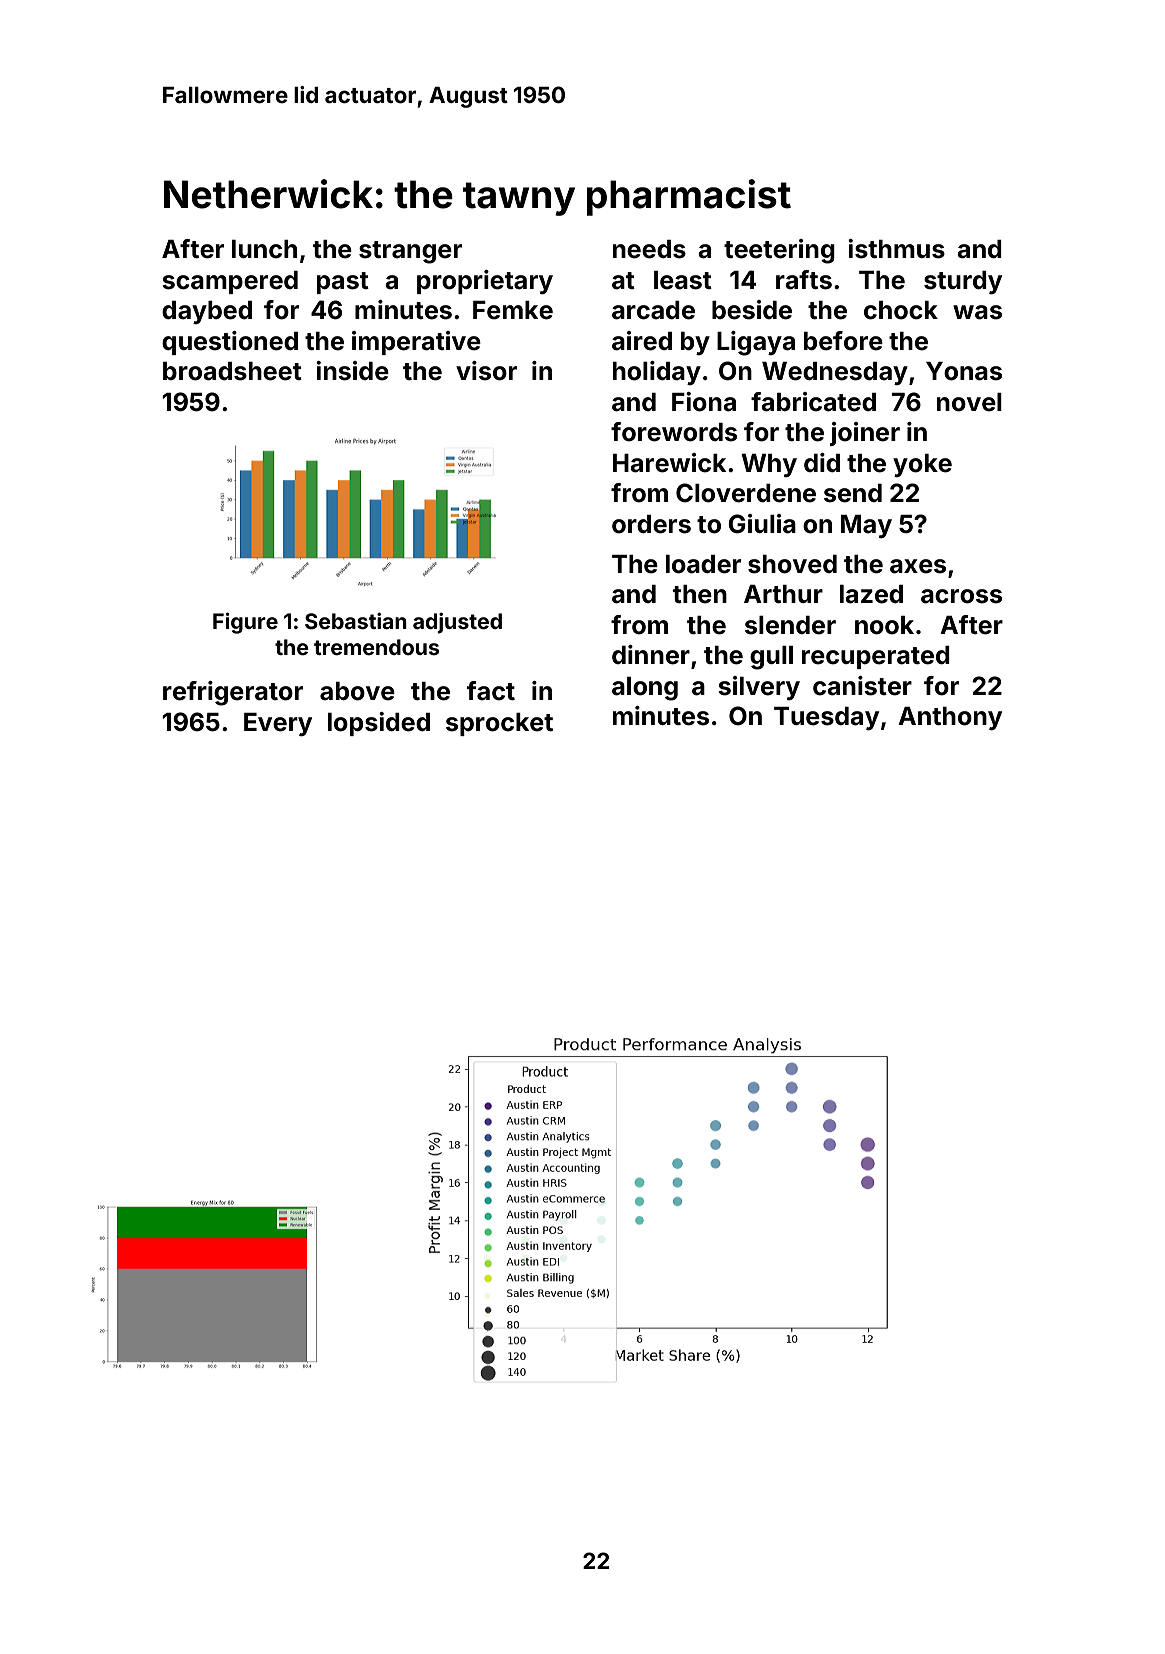 The image size is (1165, 1654). What do you see at coordinates (669, 463) in the page?
I see `Harewick` at bounding box center [669, 463].
